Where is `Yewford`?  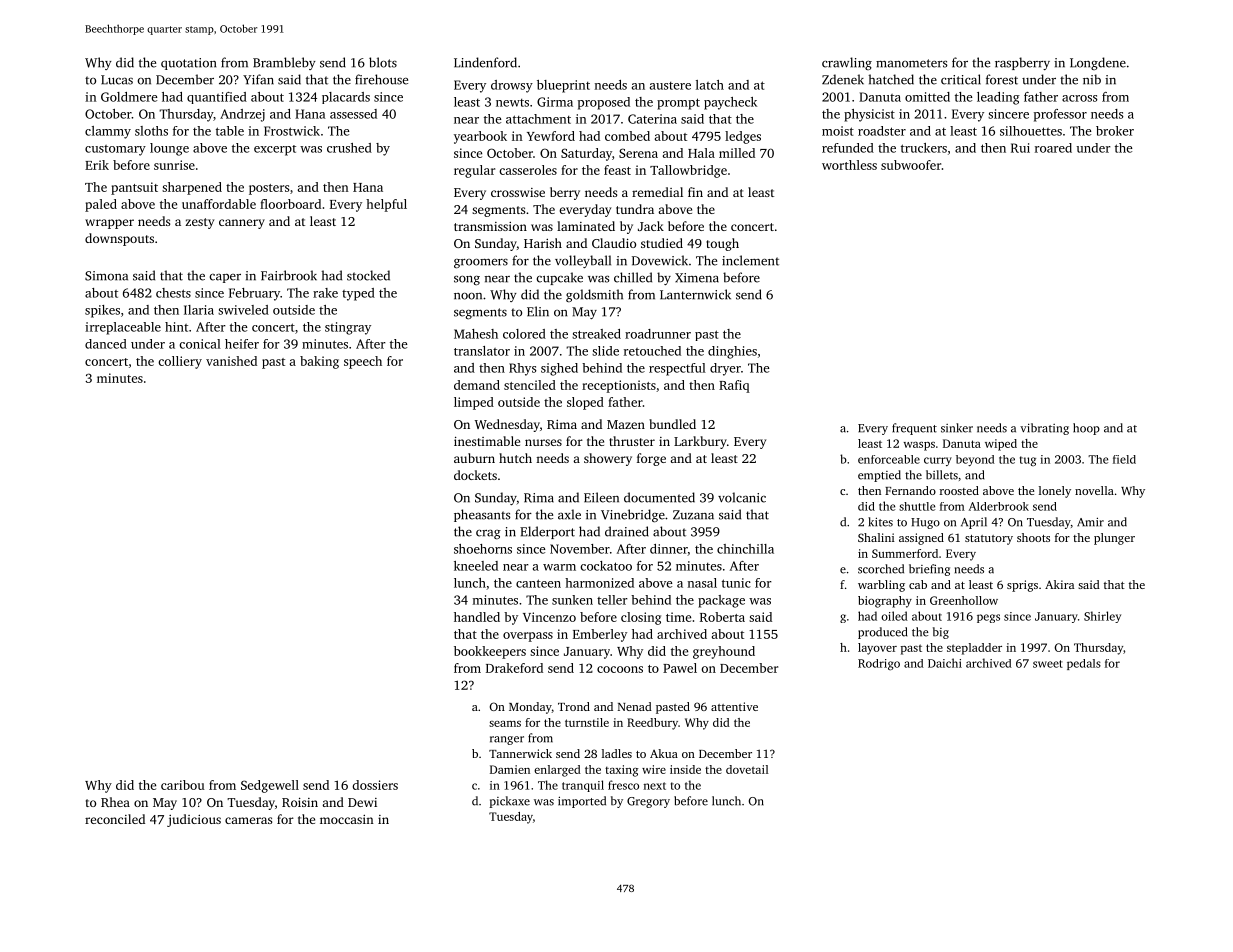 Yewford is located at coordinates (551, 136).
